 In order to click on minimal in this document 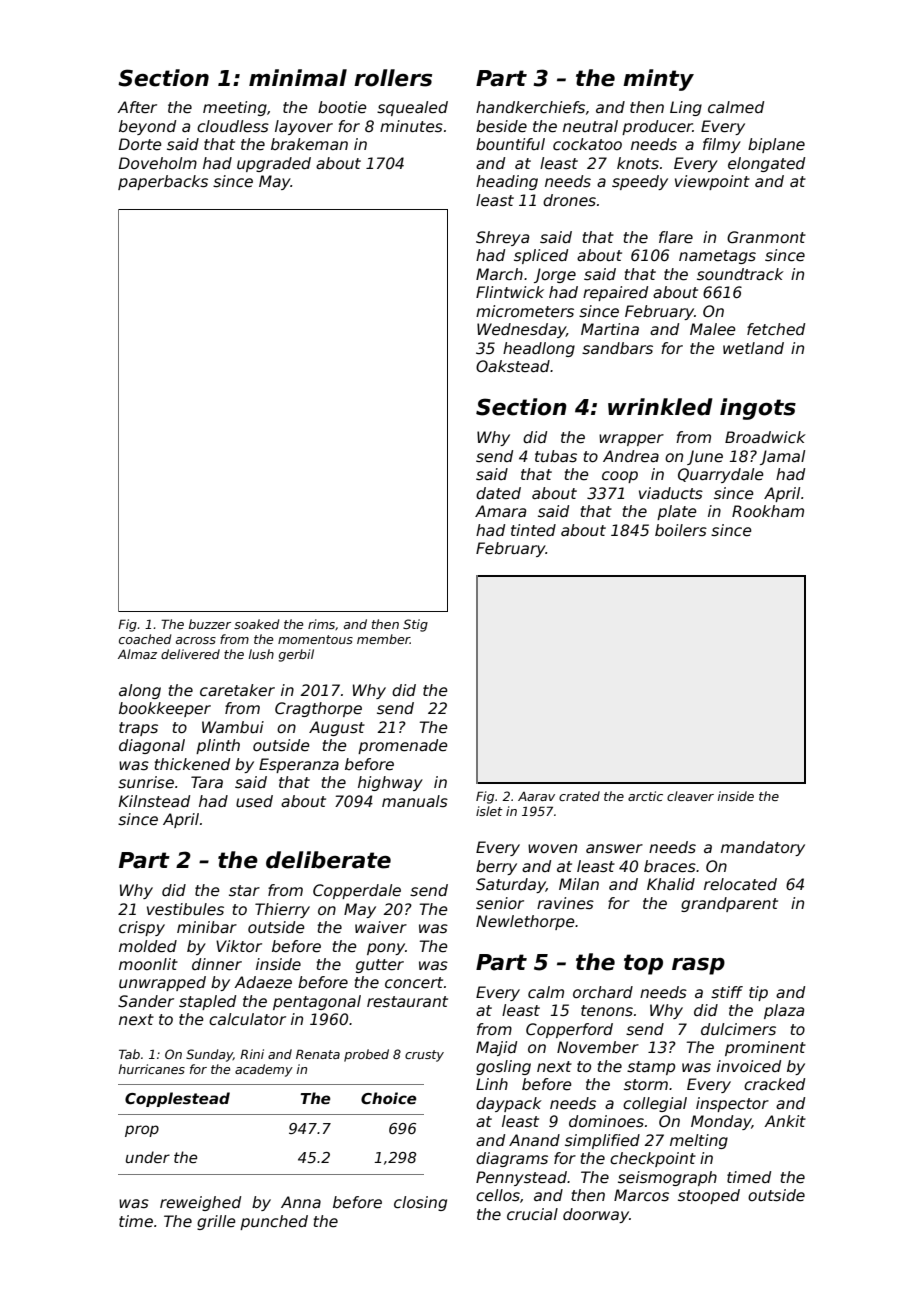, I will do `click(298, 78)`.
